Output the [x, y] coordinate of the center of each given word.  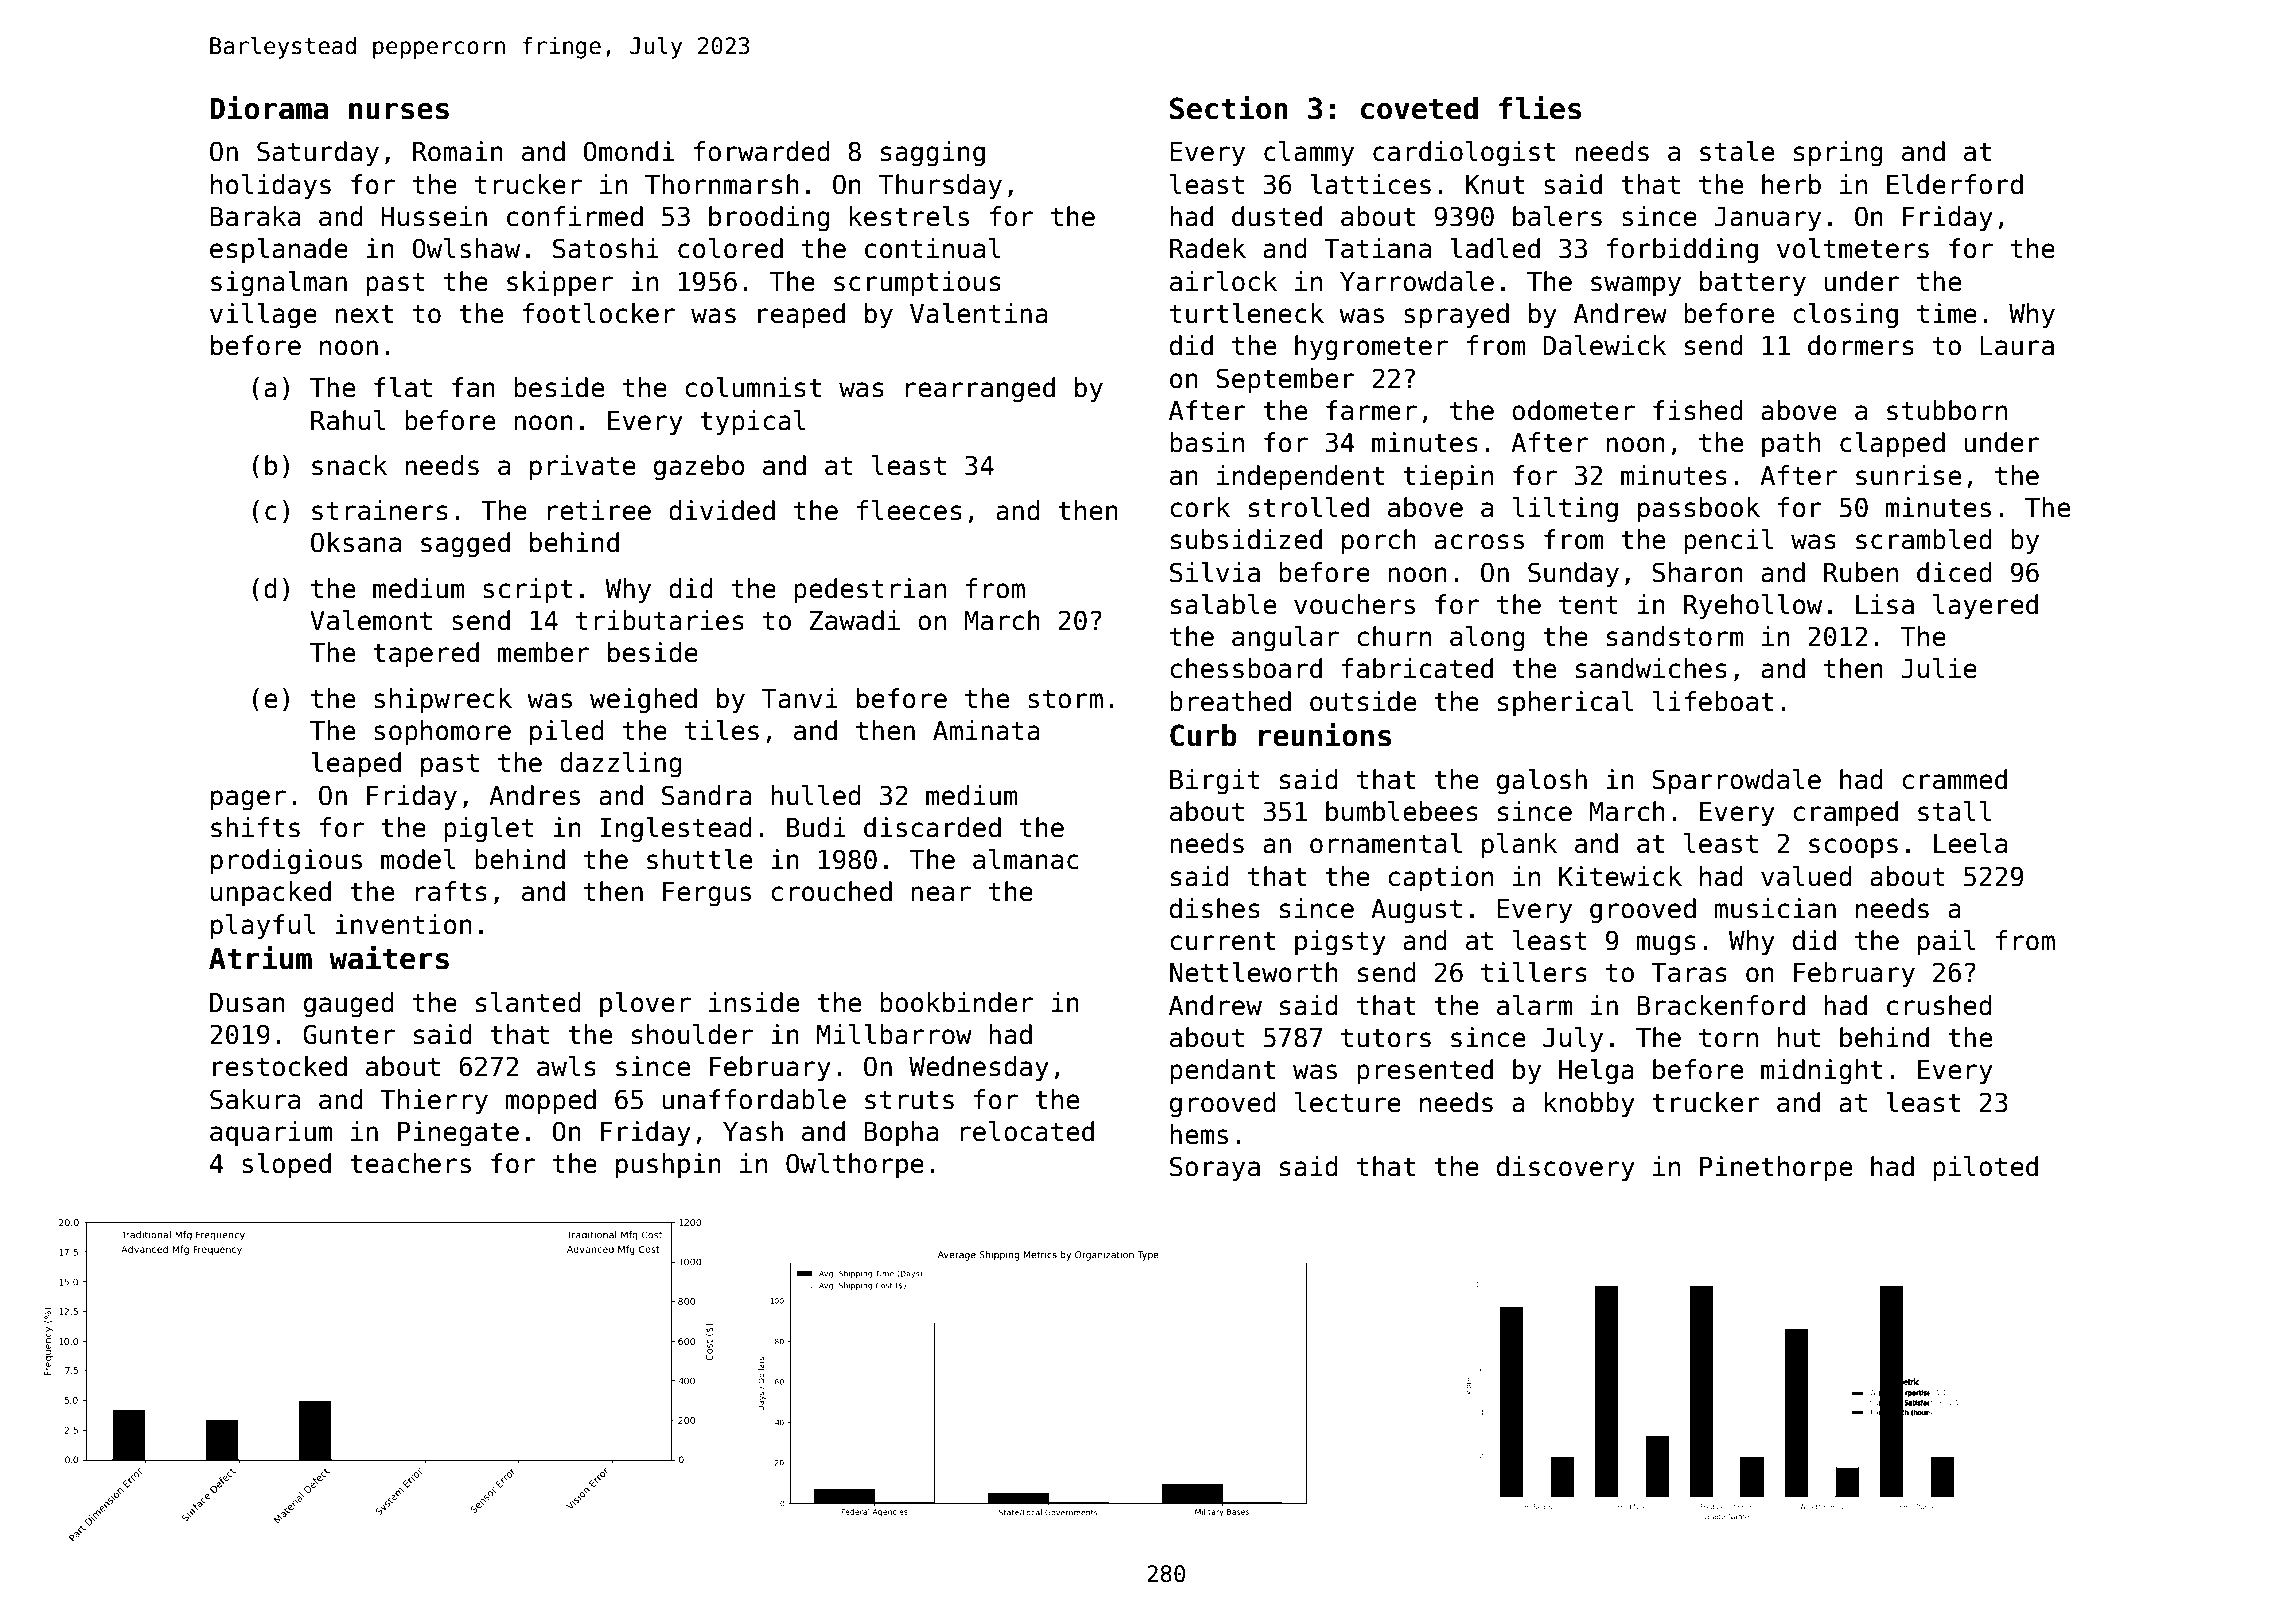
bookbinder [956, 1002]
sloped [286, 1166]
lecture [1348, 1102]
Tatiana [1377, 248]
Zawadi [855, 620]
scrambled [1923, 539]
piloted [1985, 1169]
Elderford [1955, 184]
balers [1557, 216]
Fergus [707, 894]
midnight [1821, 1072]
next [364, 314]
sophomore [442, 733]
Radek [1208, 248]
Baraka [255, 216]
